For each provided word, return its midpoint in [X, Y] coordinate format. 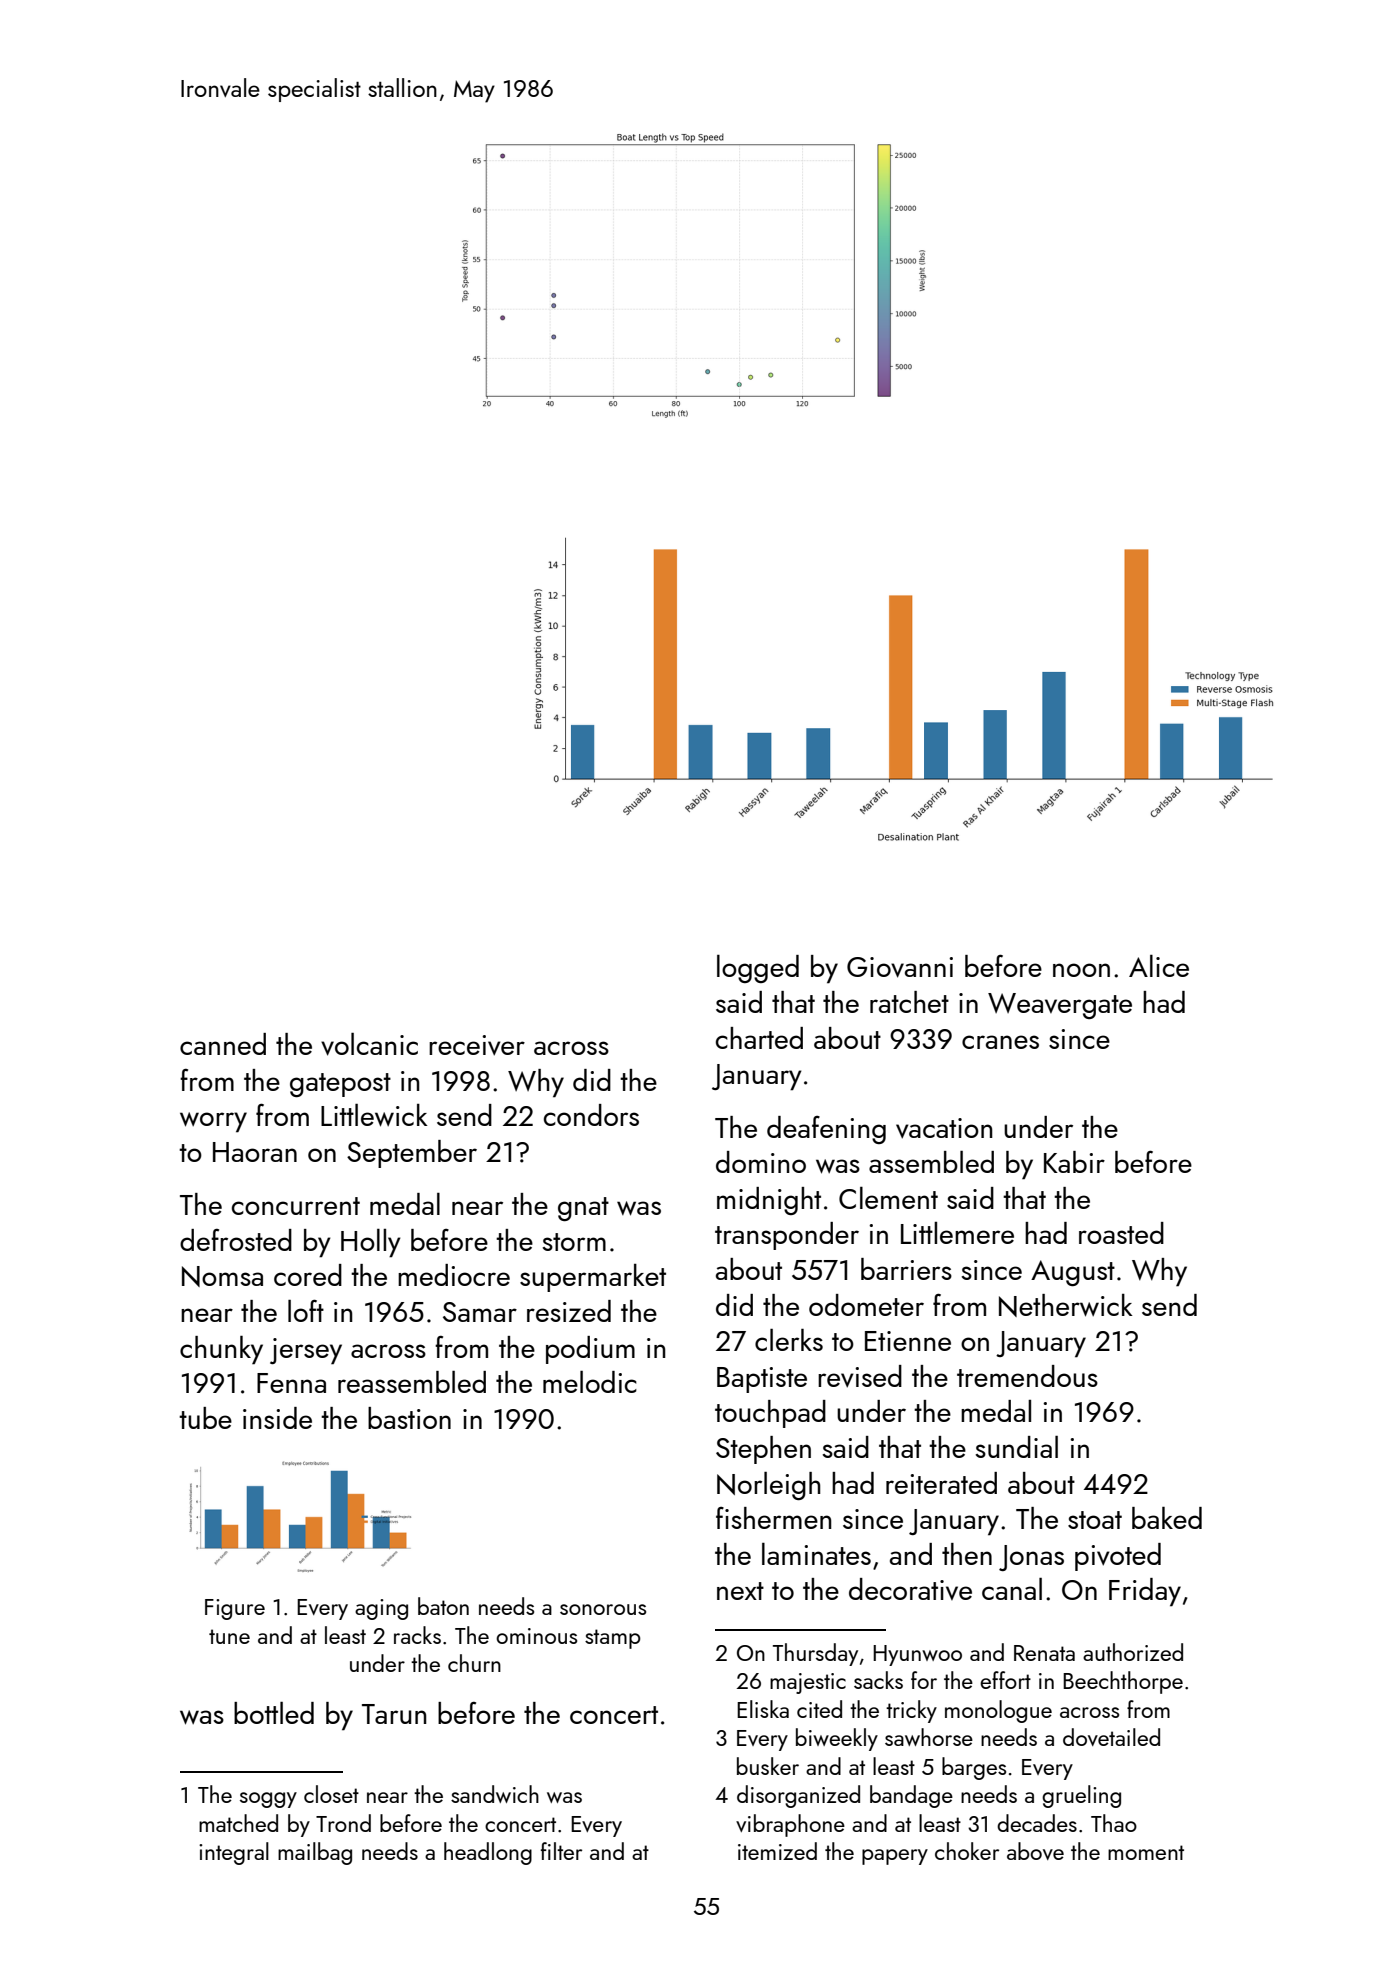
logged [758, 969]
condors [591, 1115]
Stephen [763, 1450]
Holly [371, 1243]
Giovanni [900, 967]
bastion [409, 1418]
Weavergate [1060, 1006]
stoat [1095, 1520]
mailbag [315, 1853]
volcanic [369, 1044]
